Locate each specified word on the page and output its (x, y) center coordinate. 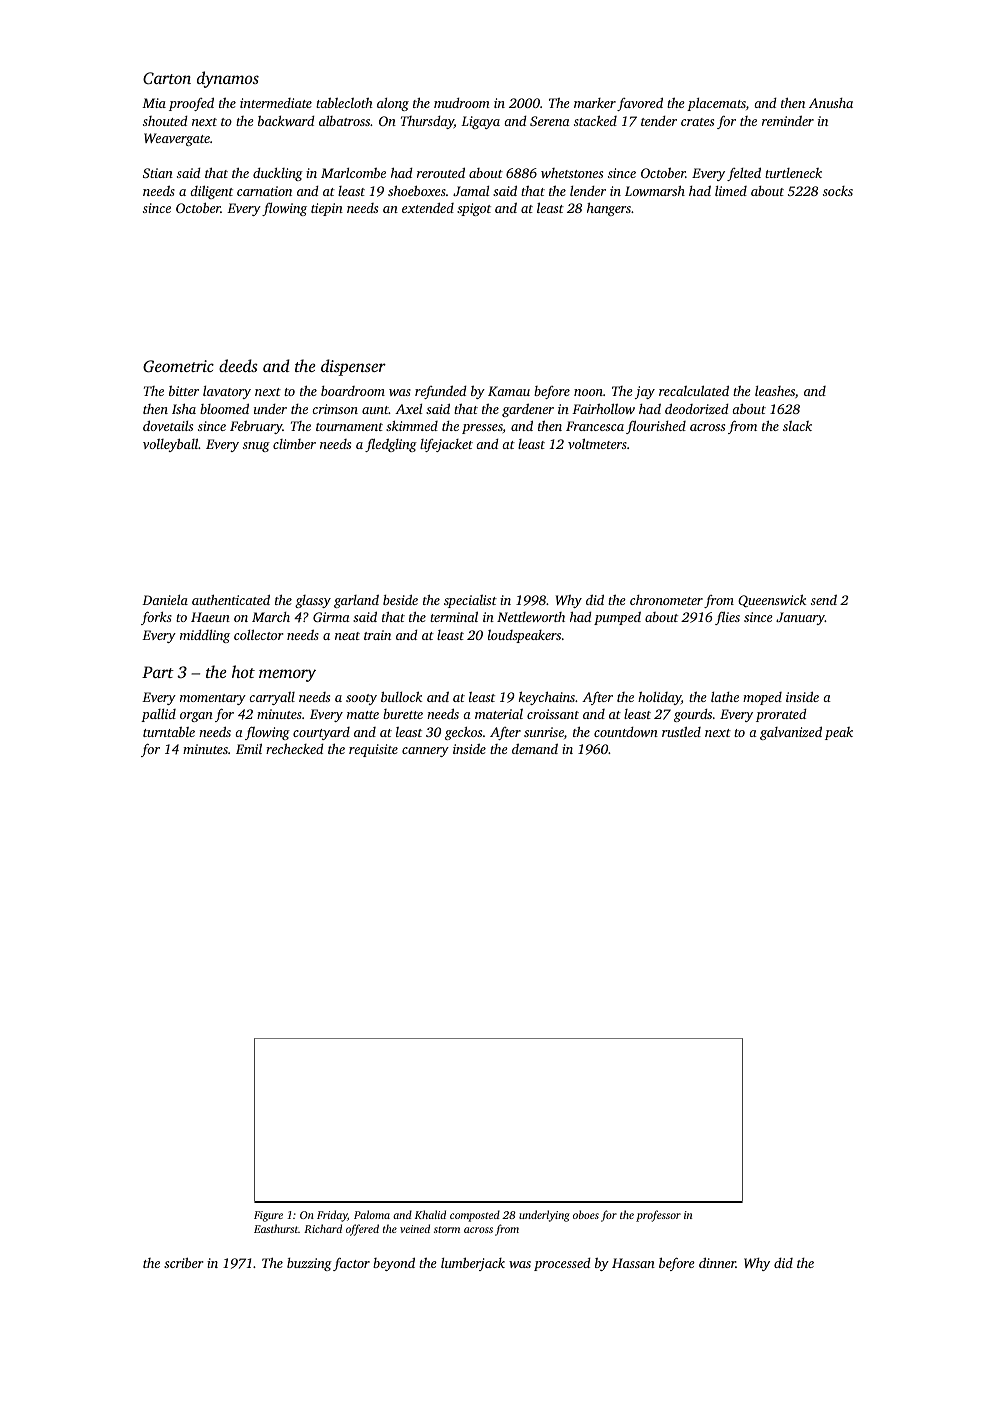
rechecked (295, 748)
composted (475, 1216)
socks (838, 191)
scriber (184, 1262)
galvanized (791, 733)
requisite (373, 750)
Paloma (372, 1214)
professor (658, 1216)
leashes (775, 391)
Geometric (178, 366)
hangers (609, 209)
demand (535, 748)
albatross (344, 121)
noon (588, 392)
